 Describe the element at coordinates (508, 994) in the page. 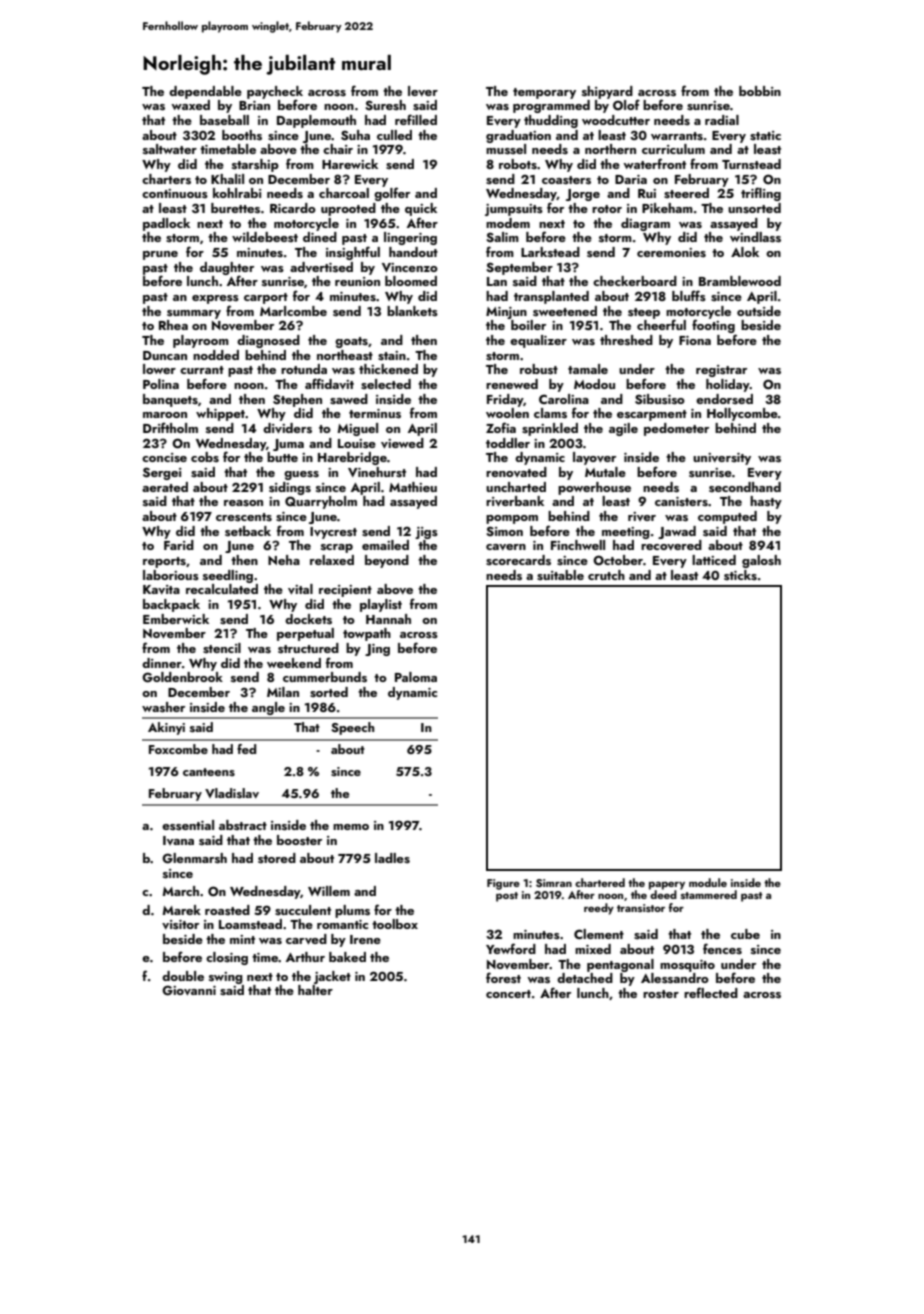

I see `concert` at that location.
